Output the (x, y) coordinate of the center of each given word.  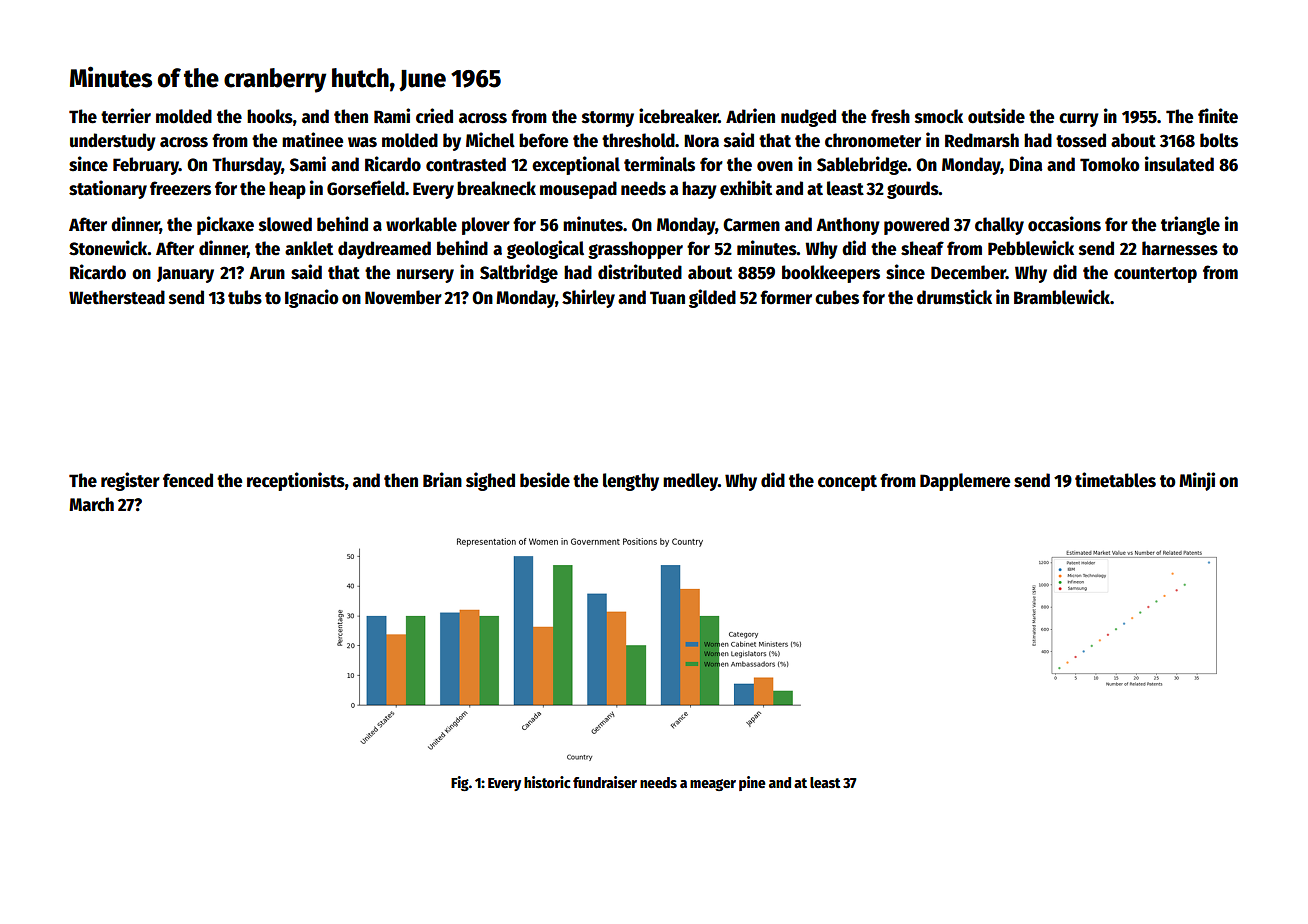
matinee (312, 140)
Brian (442, 480)
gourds (913, 190)
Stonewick (108, 248)
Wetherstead (117, 297)
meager (713, 785)
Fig (460, 783)
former (786, 297)
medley (690, 482)
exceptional (576, 165)
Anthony (848, 226)
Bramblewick (1062, 297)
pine (752, 783)
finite (1218, 116)
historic (547, 782)
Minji (1197, 481)
